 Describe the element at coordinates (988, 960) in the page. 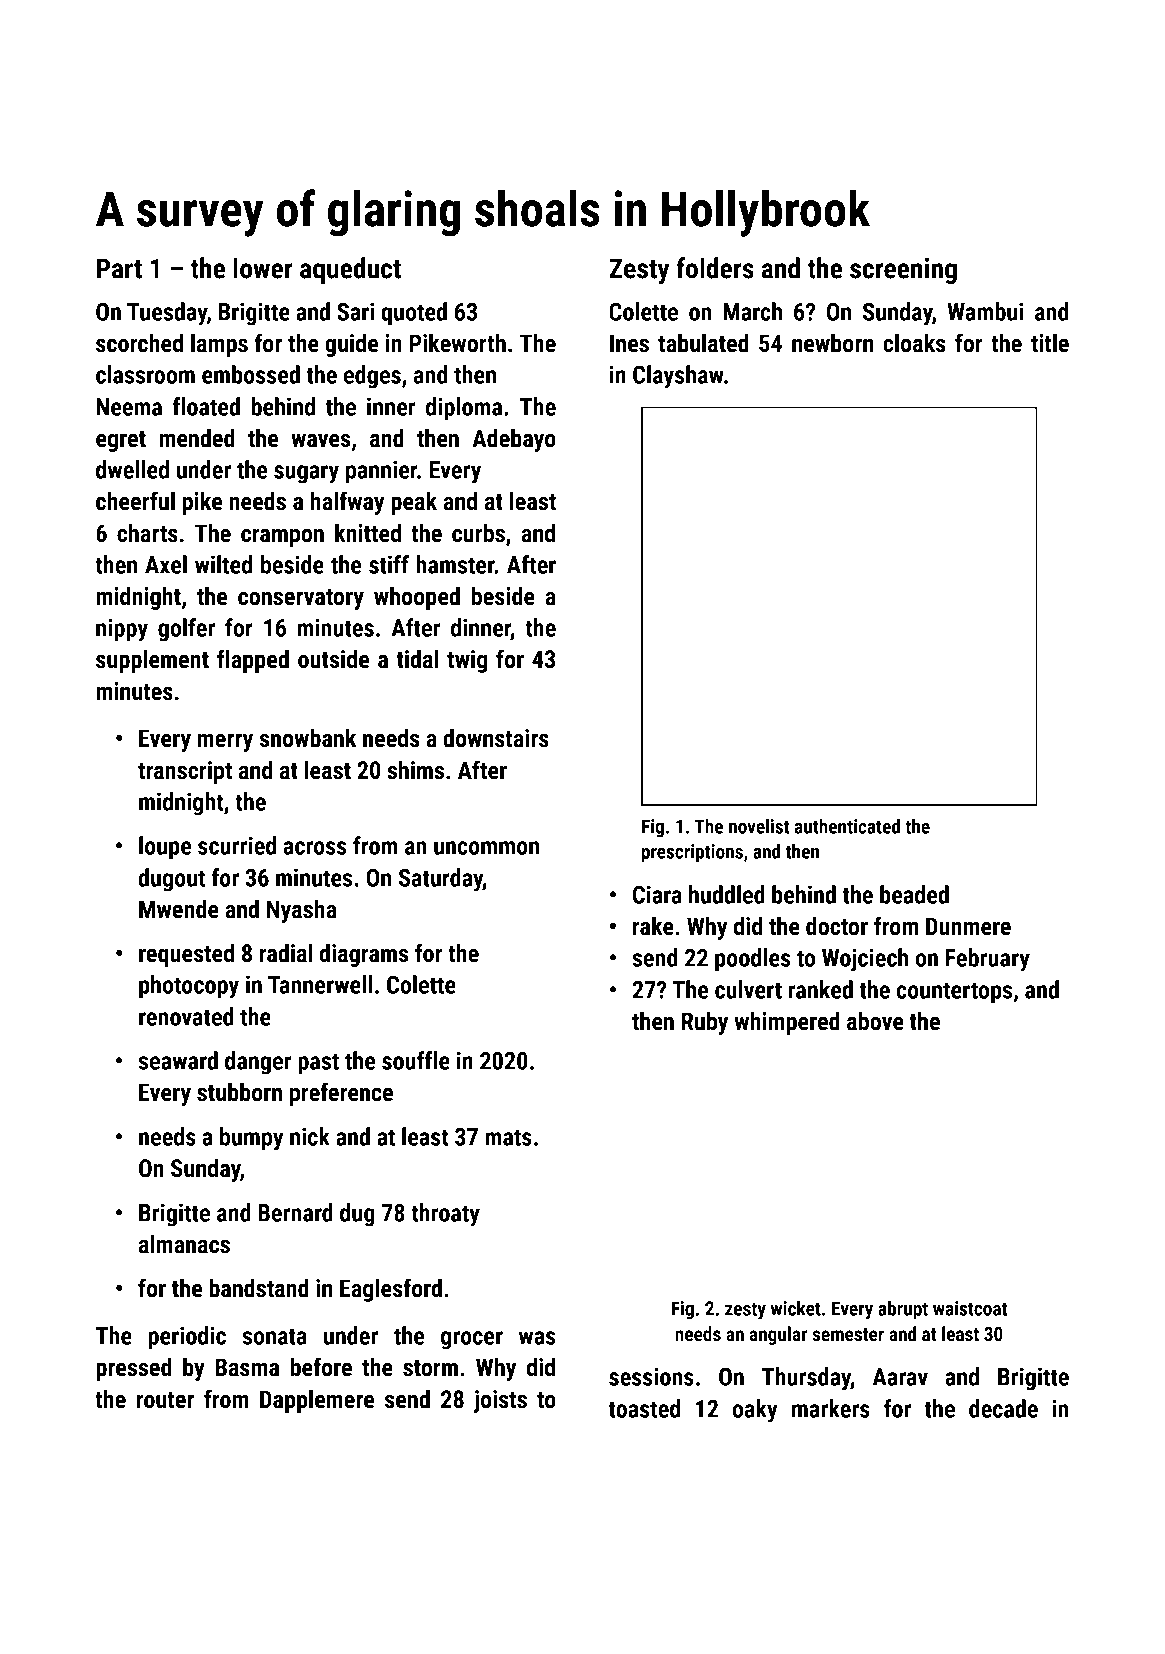

I see `February` at that location.
